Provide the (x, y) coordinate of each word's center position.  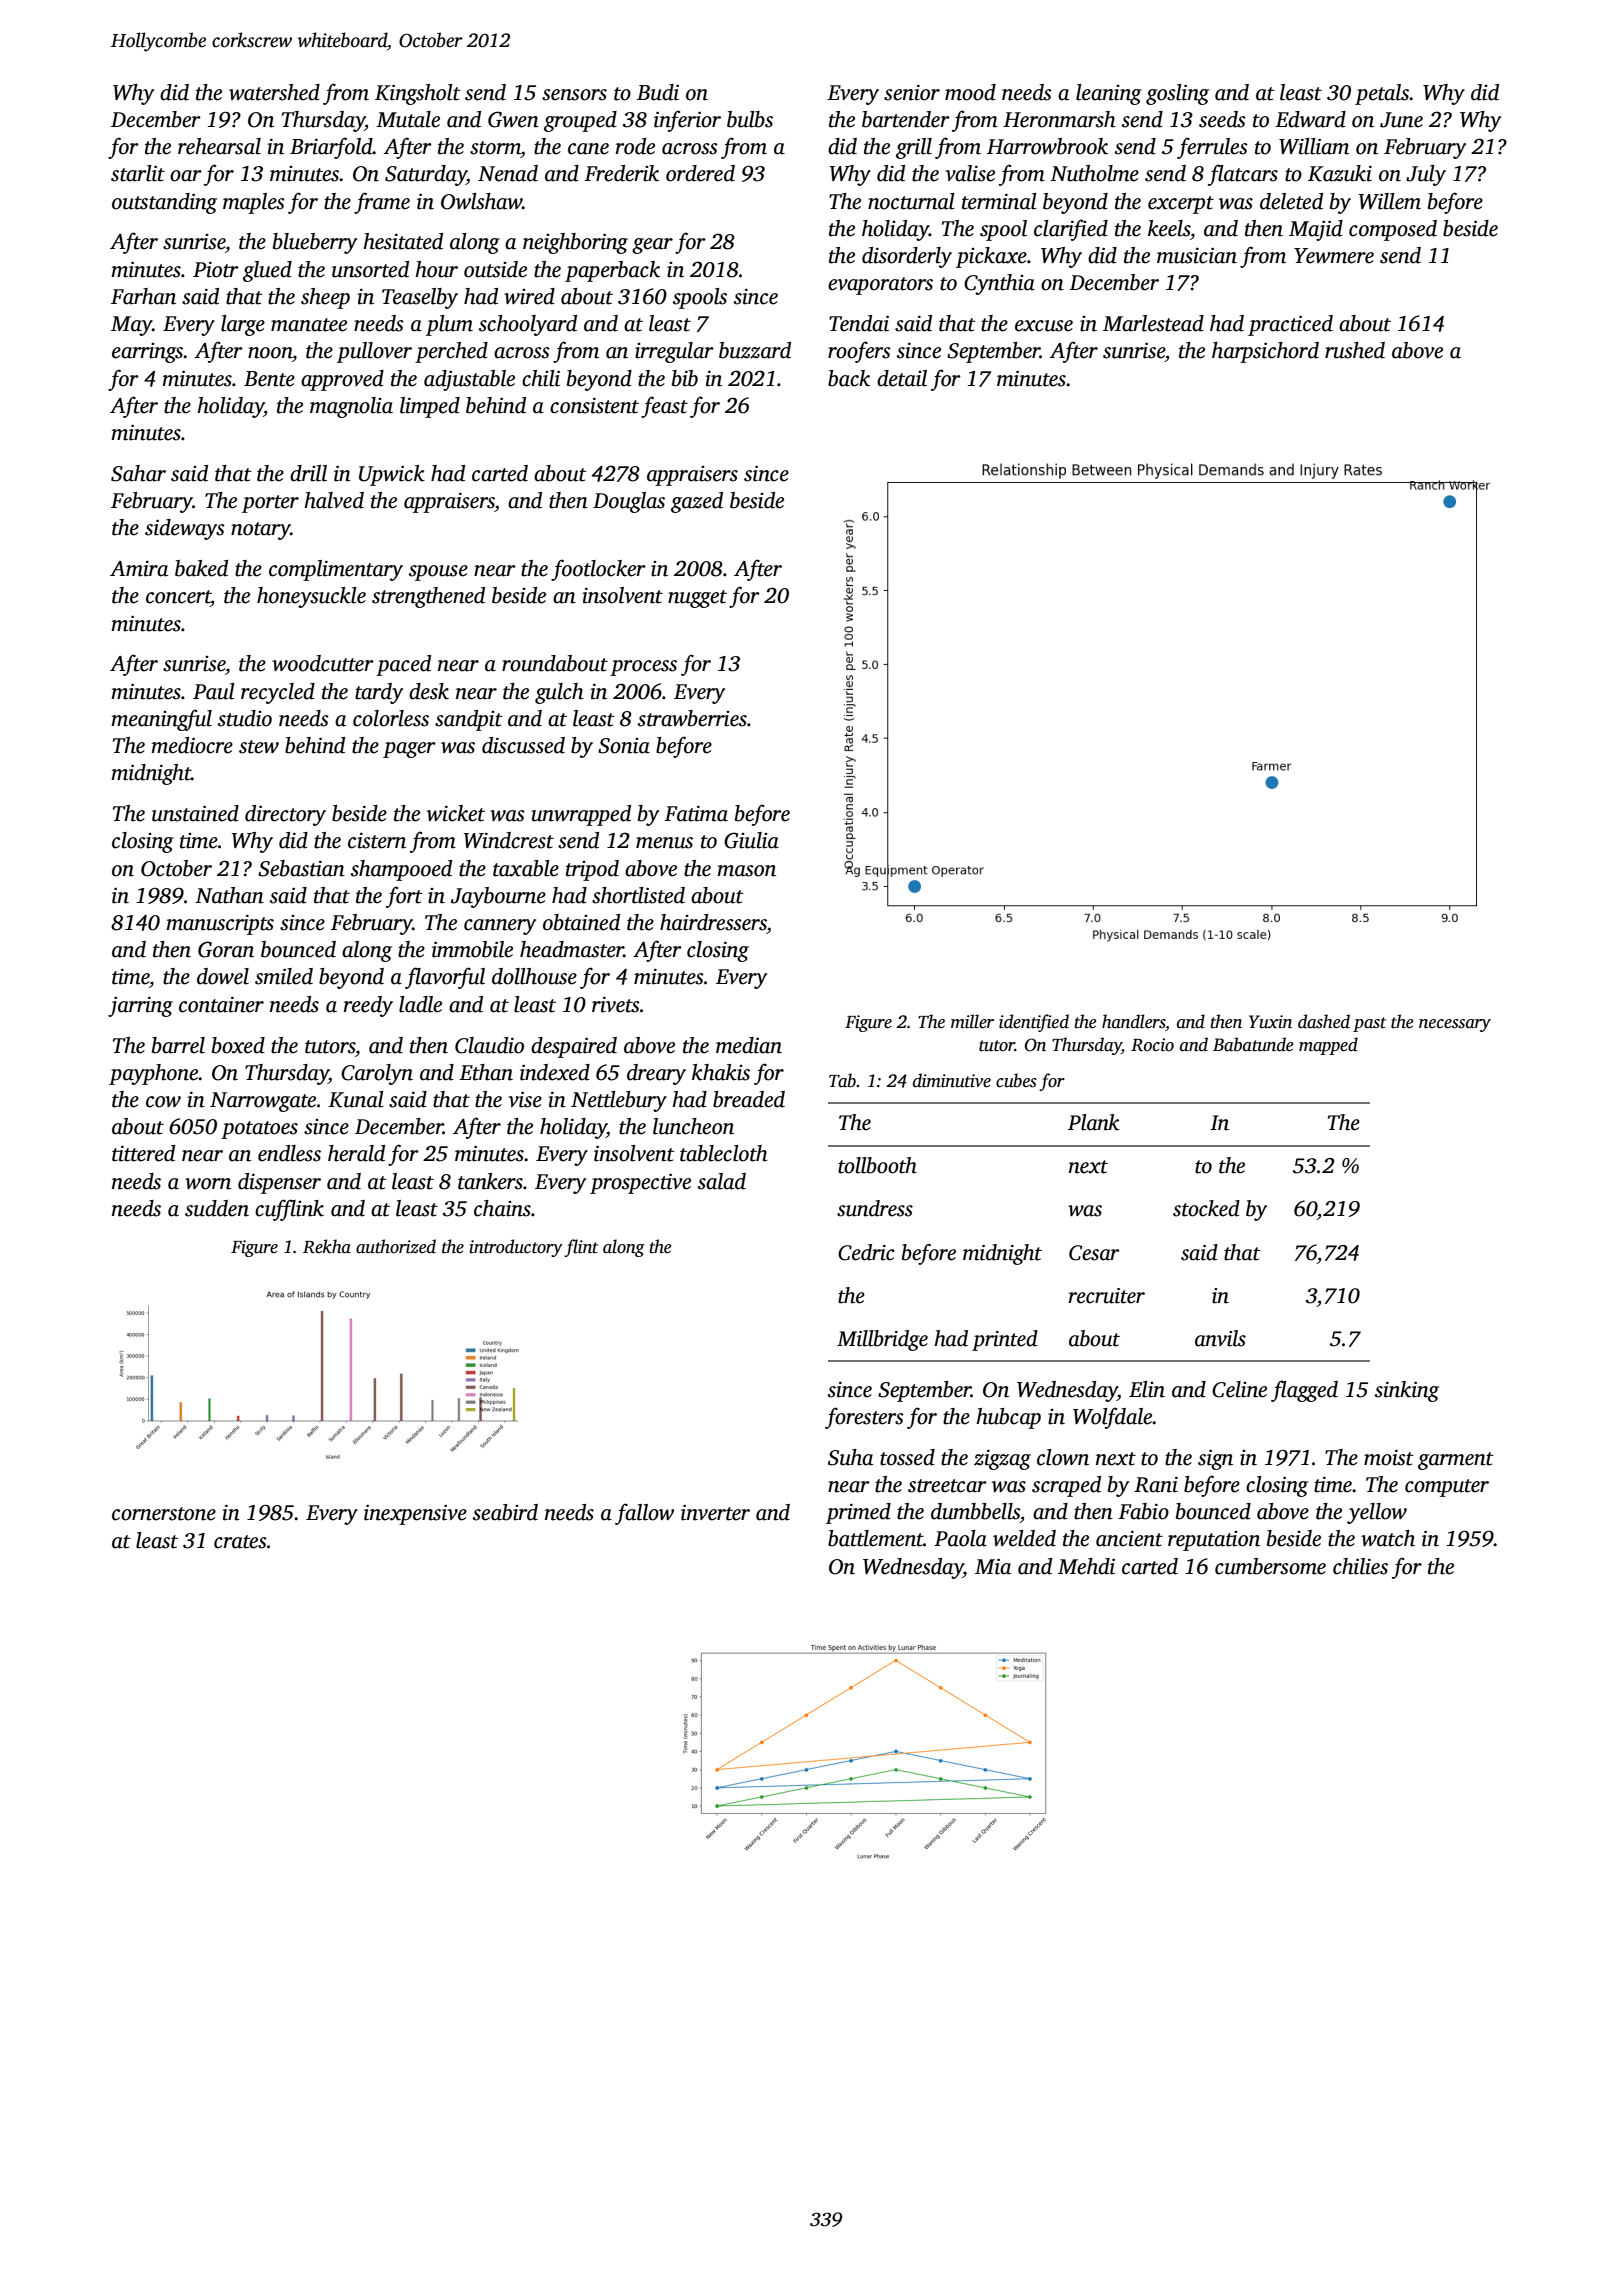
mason (746, 871)
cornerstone (164, 1514)
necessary (1455, 1025)
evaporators (880, 286)
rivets (616, 1004)
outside (495, 269)
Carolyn (377, 1074)
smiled (284, 976)
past (1369, 1024)
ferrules (1212, 148)
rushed (1355, 350)
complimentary (336, 570)
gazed (697, 502)
